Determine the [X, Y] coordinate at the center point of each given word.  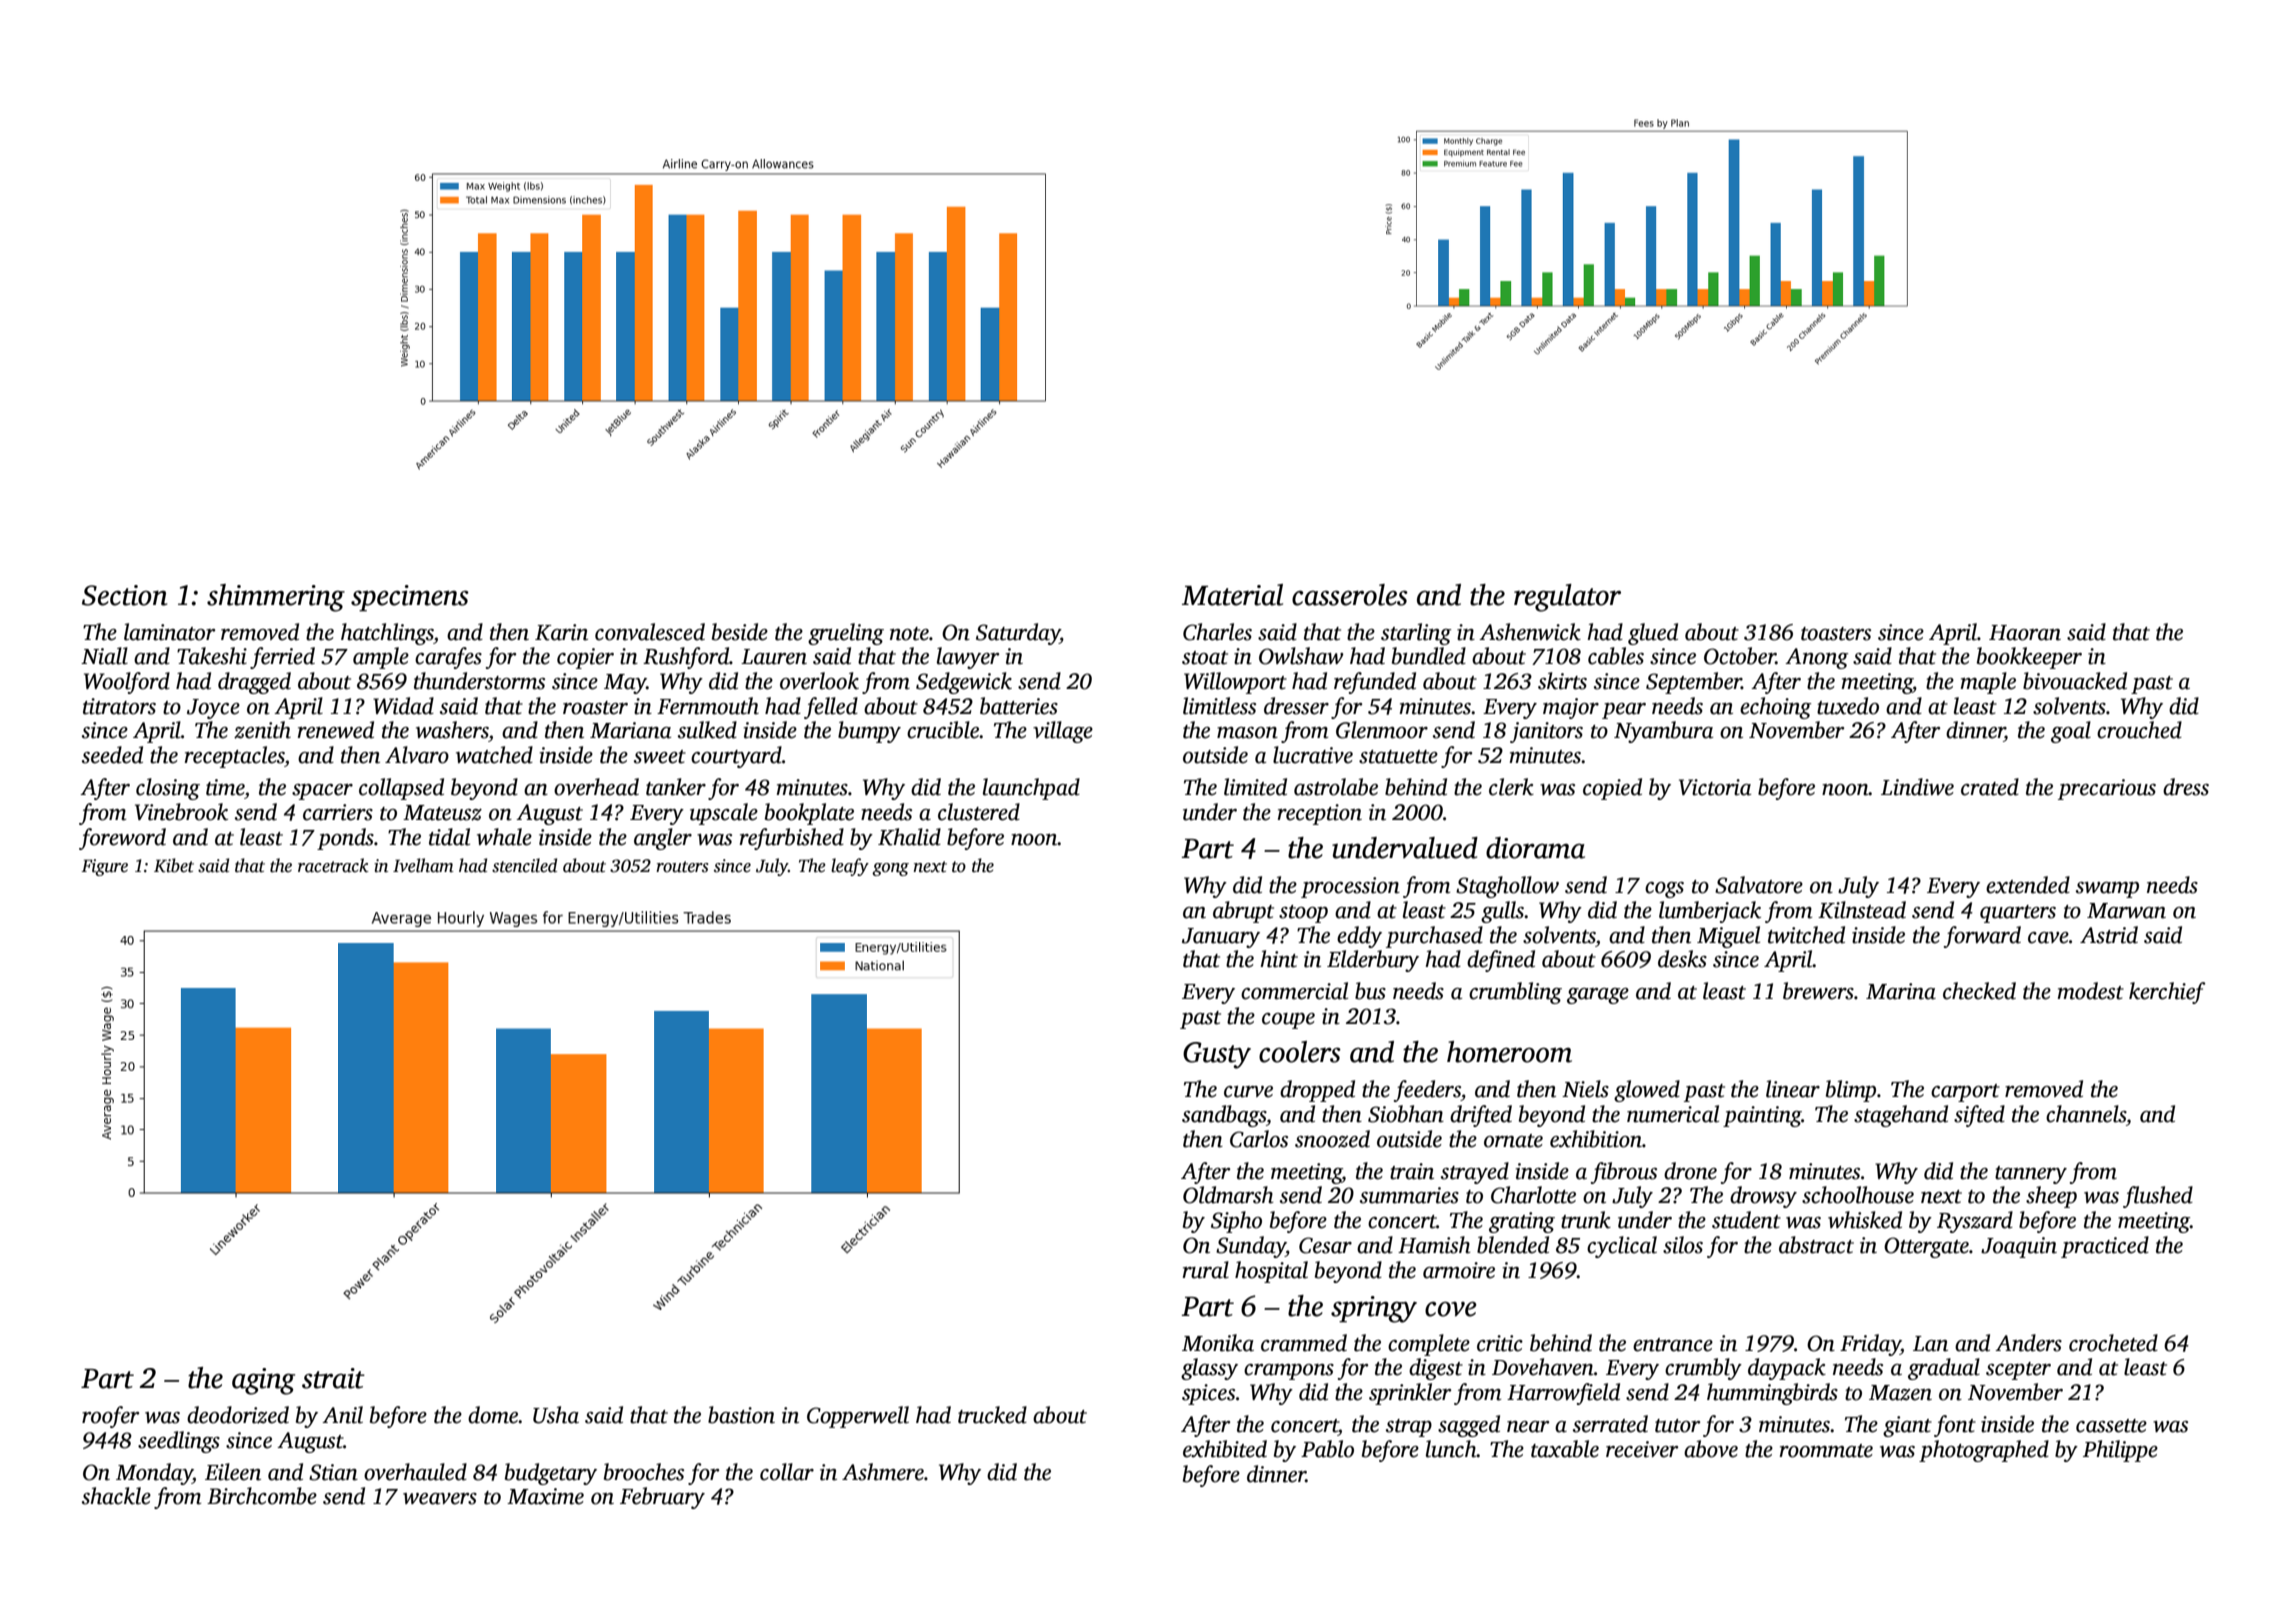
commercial [1294, 991]
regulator [1567, 598]
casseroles [1350, 595]
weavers [440, 1499]
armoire [1459, 1270]
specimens [410, 598]
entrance [1673, 1345]
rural [1206, 1270]
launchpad [1031, 789]
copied [1612, 789]
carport [1965, 1093]
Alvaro [417, 755]
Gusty [1217, 1055]
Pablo [1327, 1449]
